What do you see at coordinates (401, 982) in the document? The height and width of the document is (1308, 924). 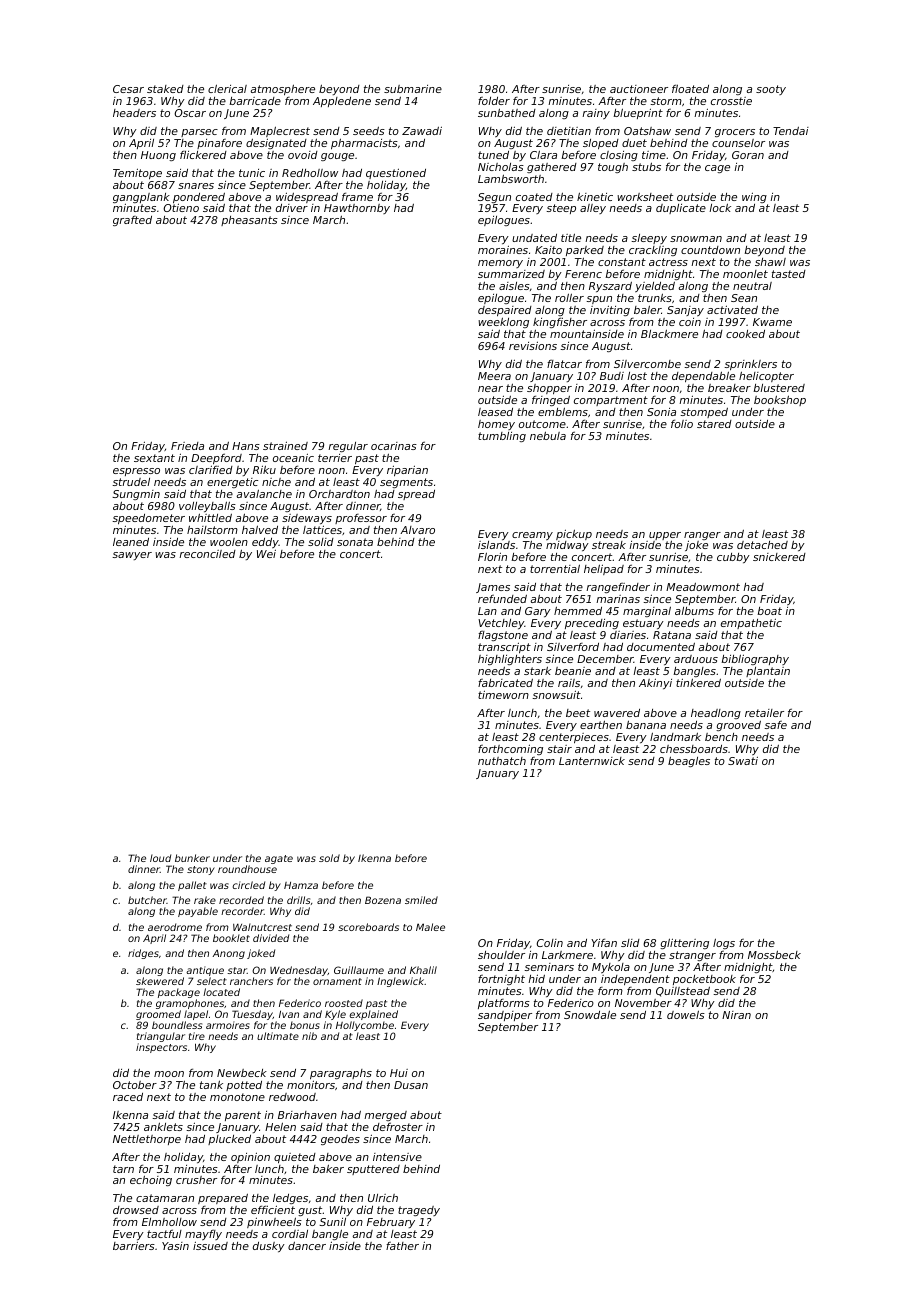 I see `Inglewick` at bounding box center [401, 982].
